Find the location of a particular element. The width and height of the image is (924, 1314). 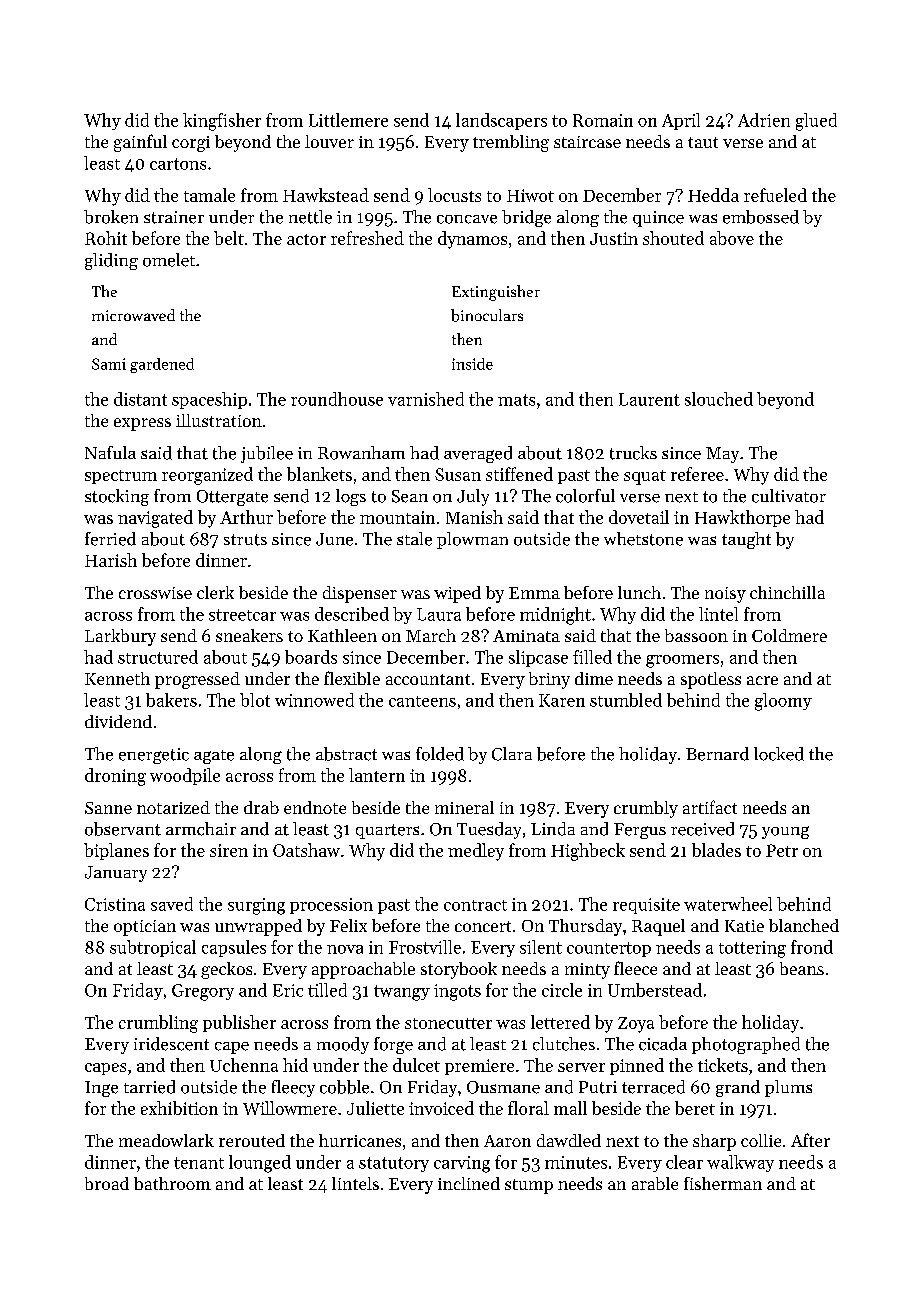

Hawkstead is located at coordinates (326, 195).
